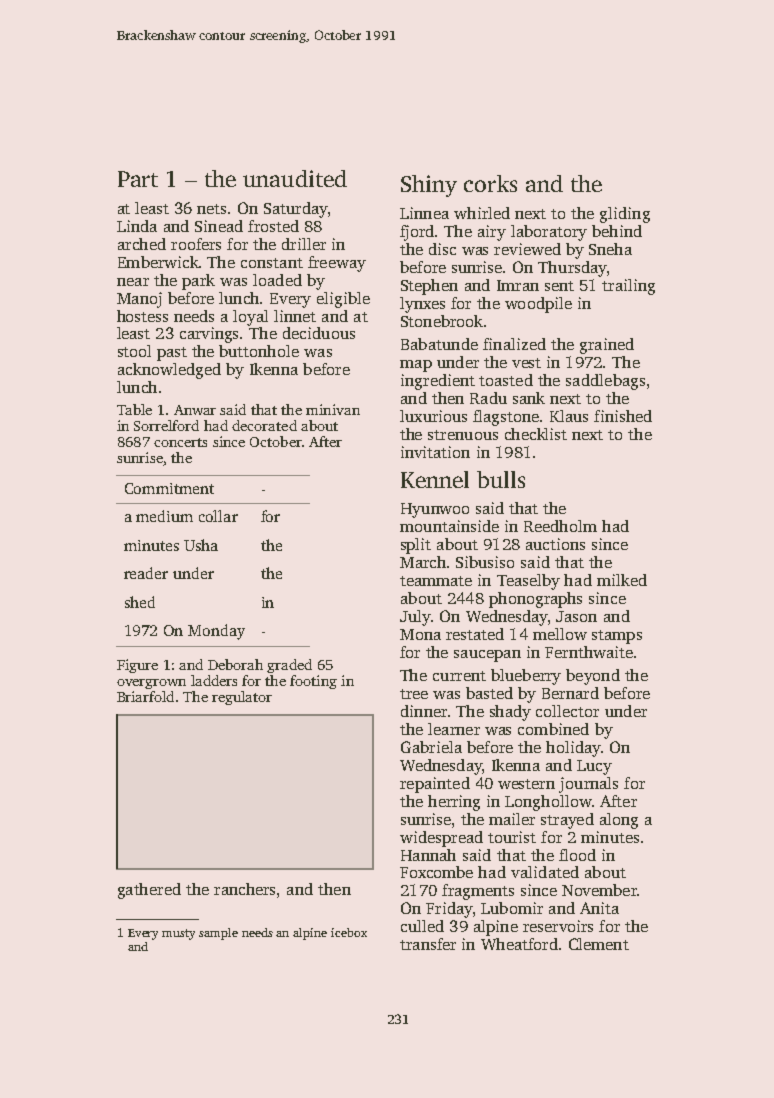 This screenshot has width=774, height=1098. I want to click on icebox, so click(349, 932).
